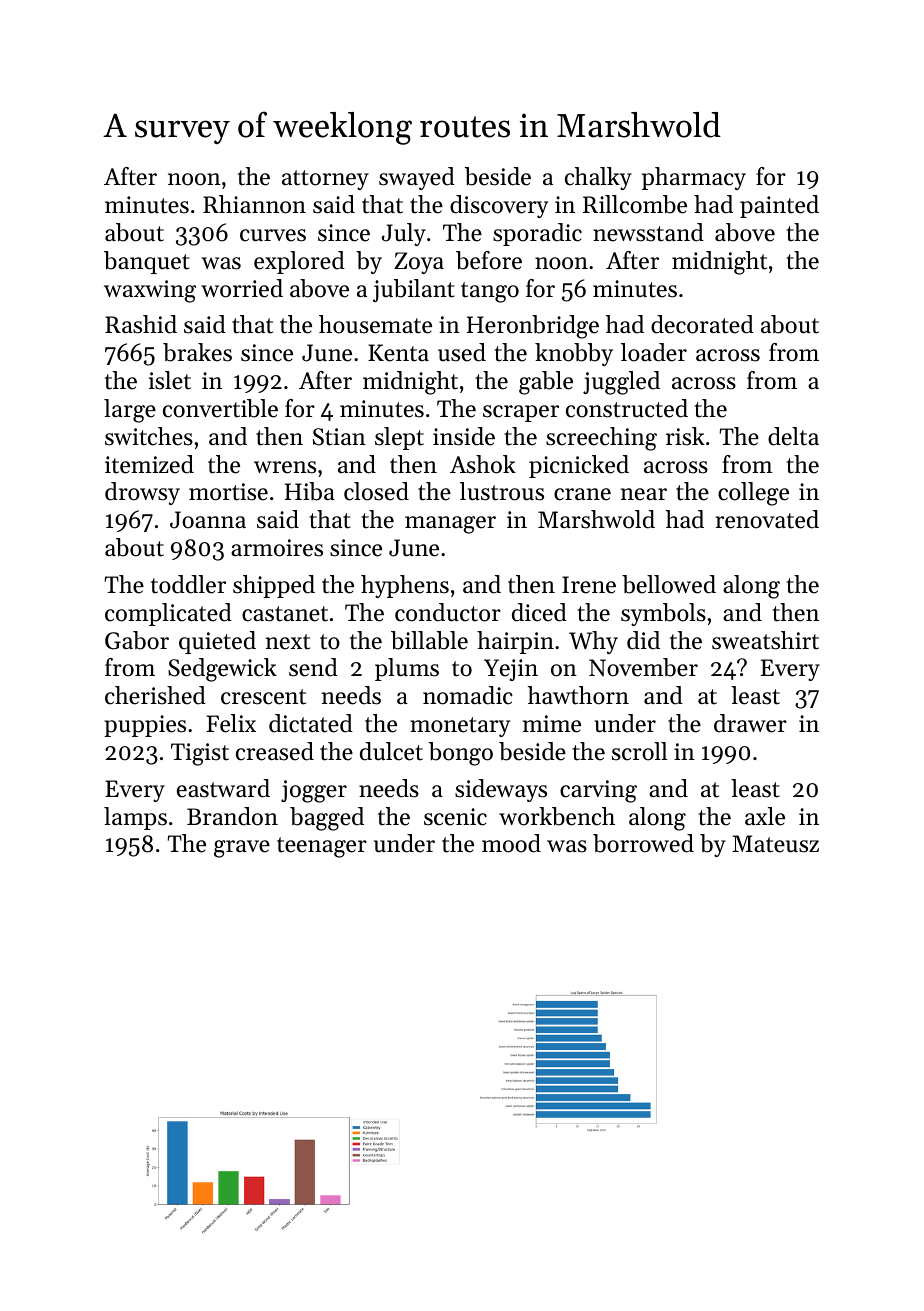 The height and width of the document is (1311, 924). I want to click on Irene, so click(589, 585).
